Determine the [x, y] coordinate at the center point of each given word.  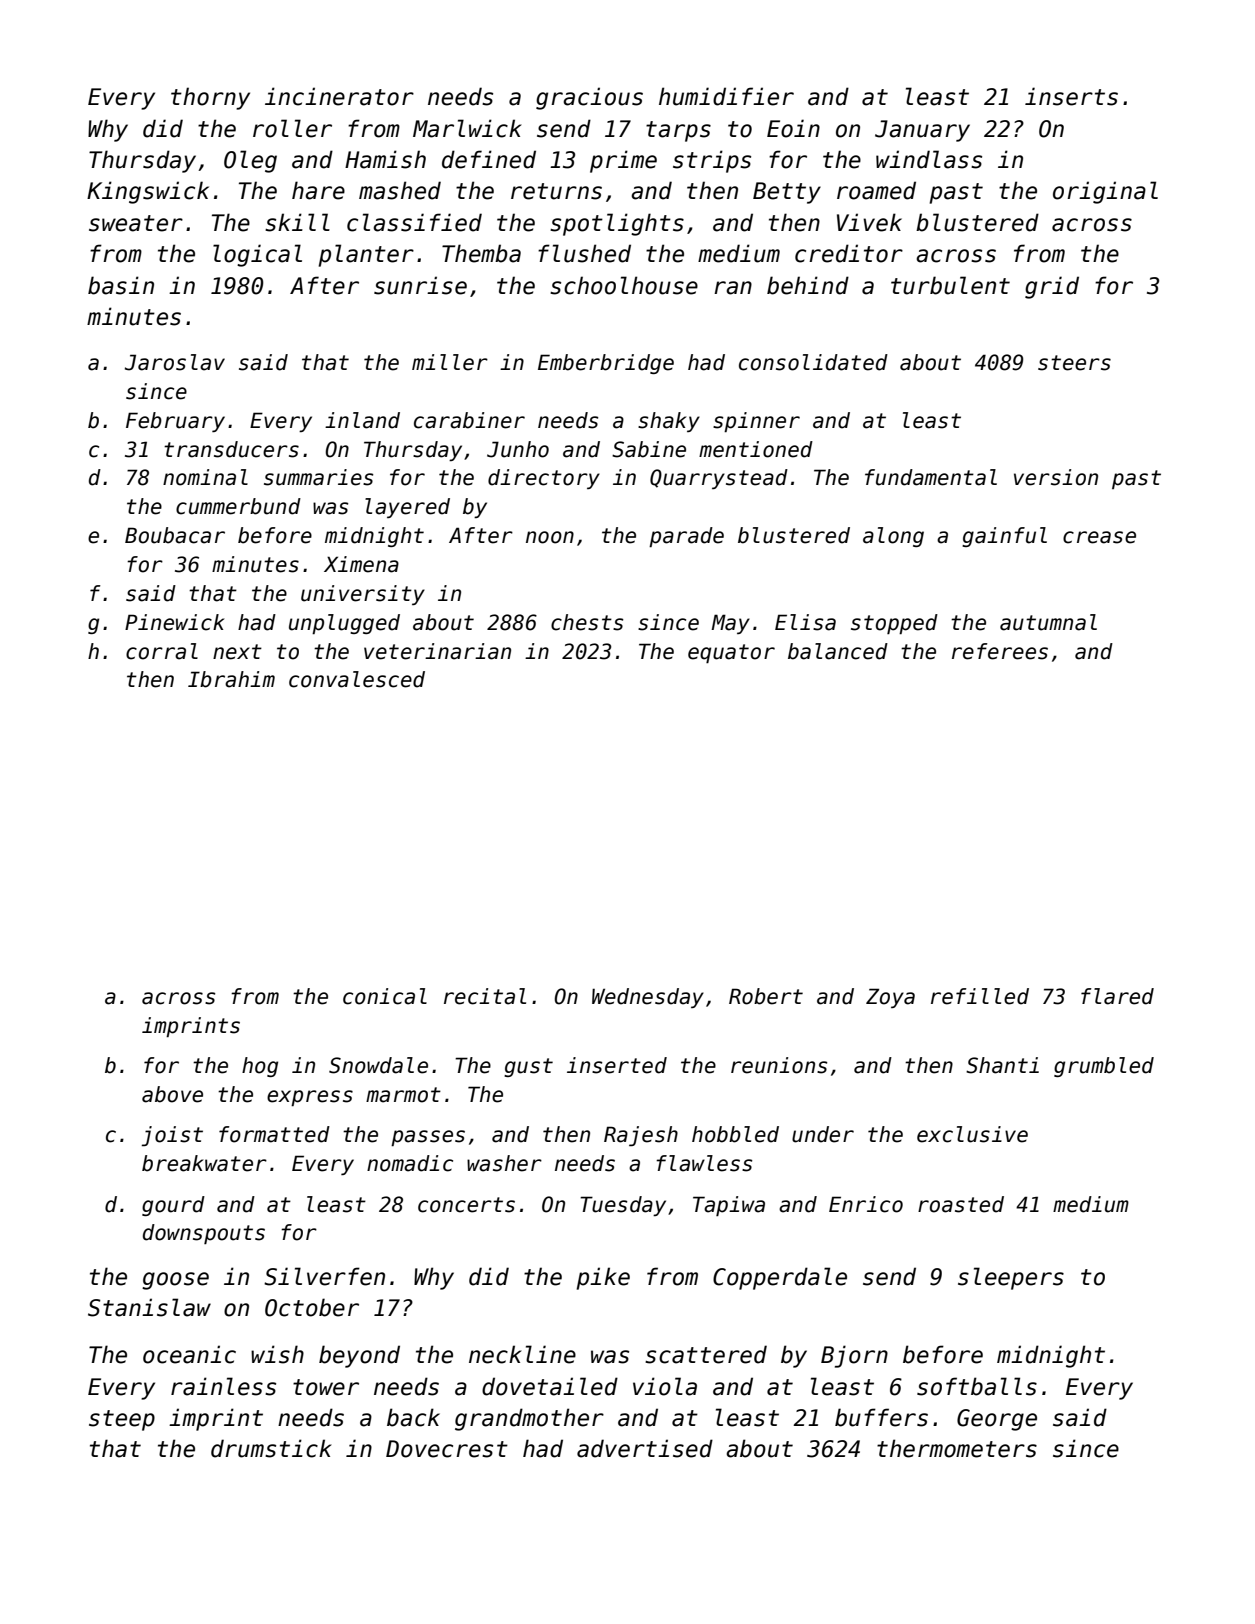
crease [1099, 537]
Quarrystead [719, 479]
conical [385, 996]
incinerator [339, 96]
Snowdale [378, 1065]
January [922, 131]
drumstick [271, 1448]
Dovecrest [447, 1449]
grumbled [1104, 1067]
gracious [589, 98]
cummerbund [238, 506]
